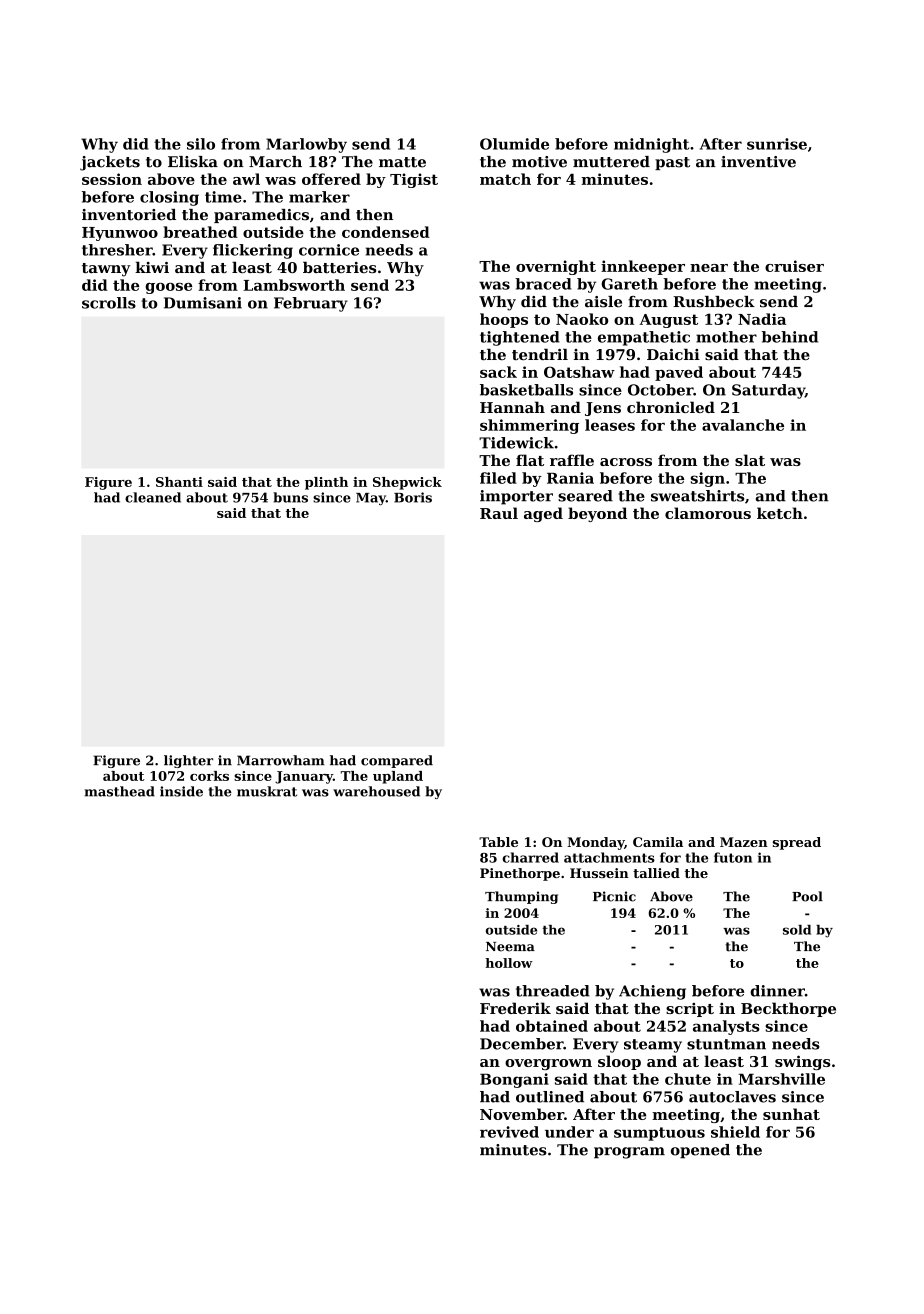 This document has height=1314, width=924. I want to click on November, so click(522, 1114).
